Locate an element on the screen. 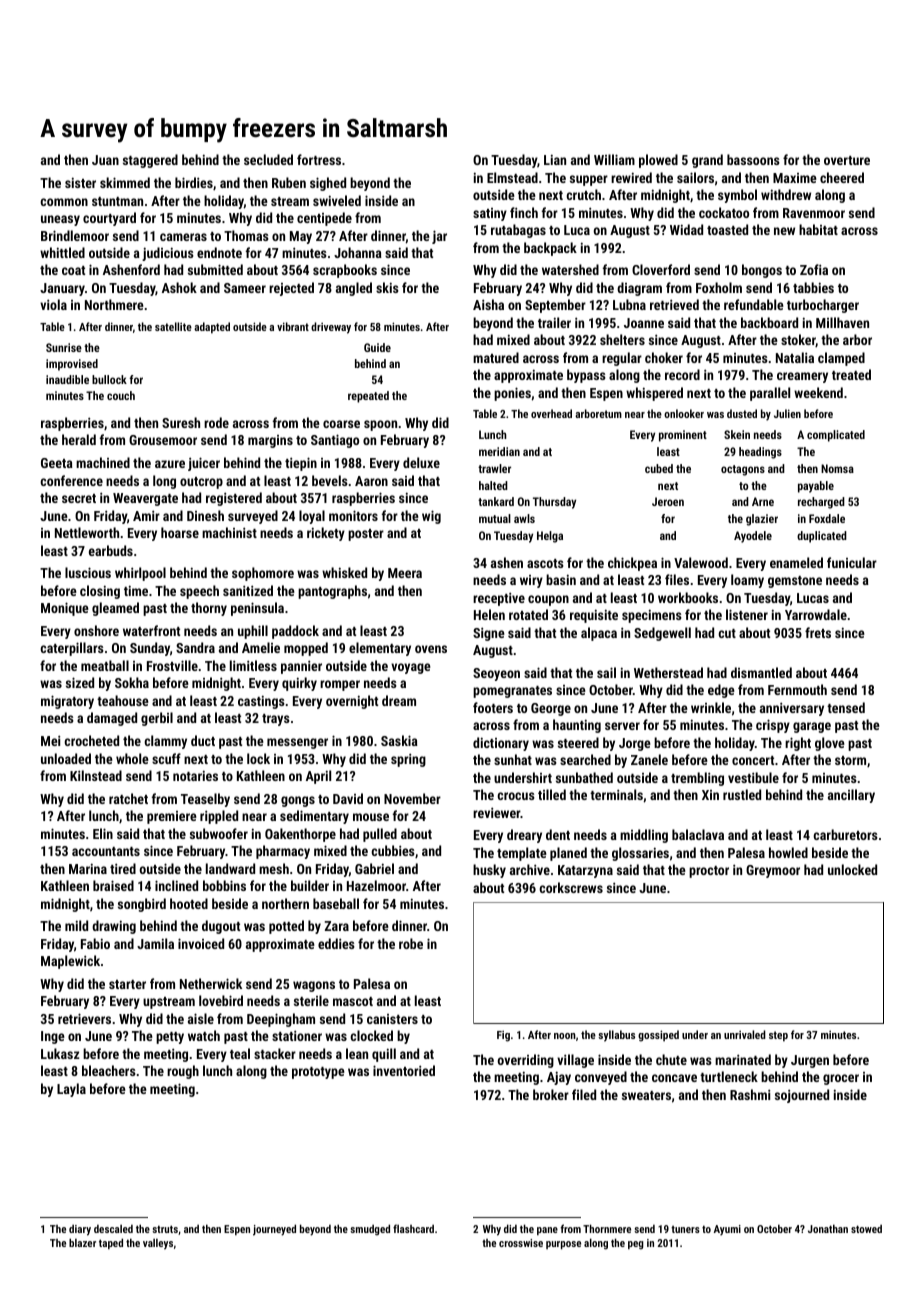 Image resolution: width=924 pixels, height=1308 pixels. alpaca is located at coordinates (599, 634).
